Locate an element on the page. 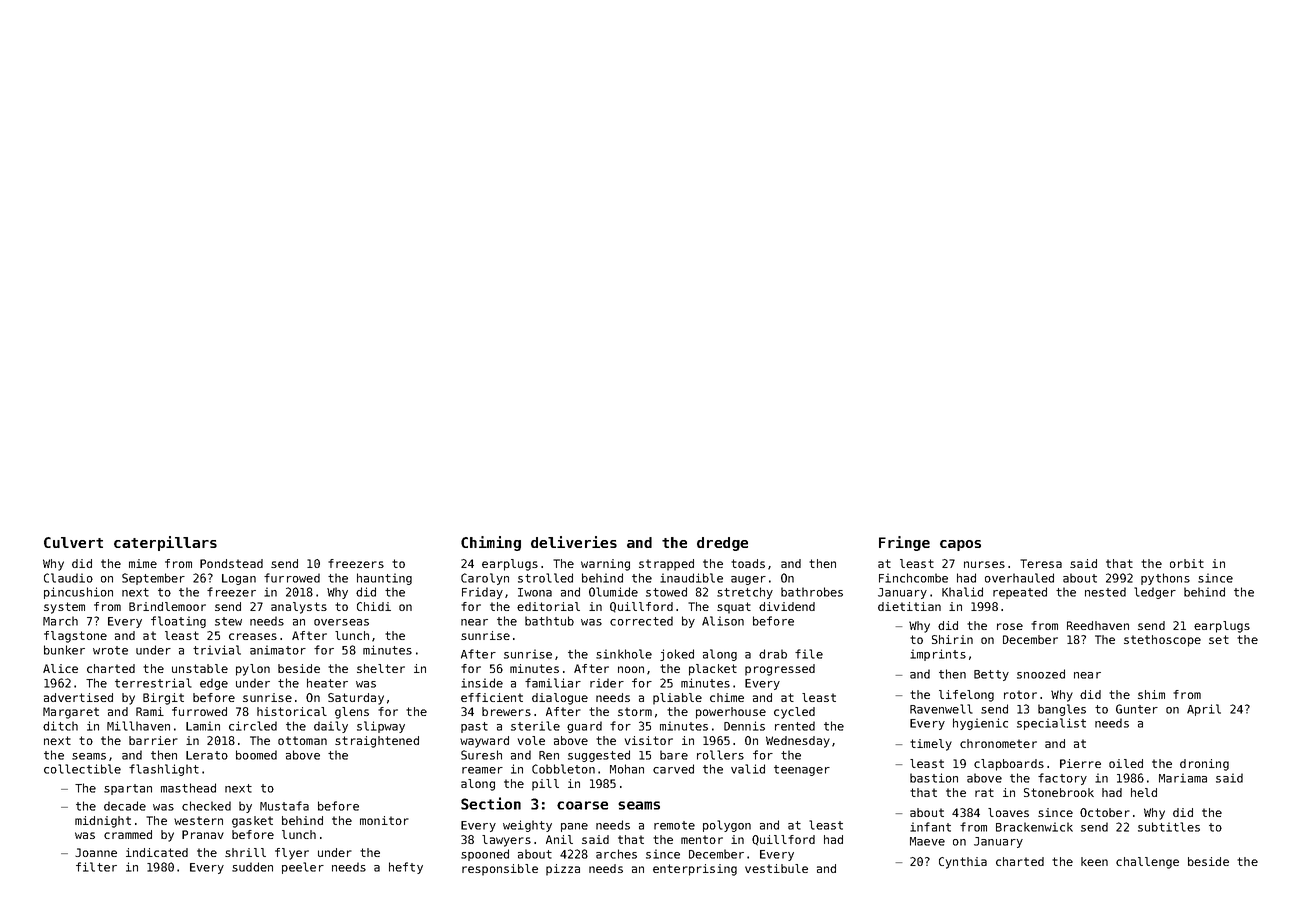 Image resolution: width=1308 pixels, height=924 pixels. deliveries is located at coordinates (574, 542).
